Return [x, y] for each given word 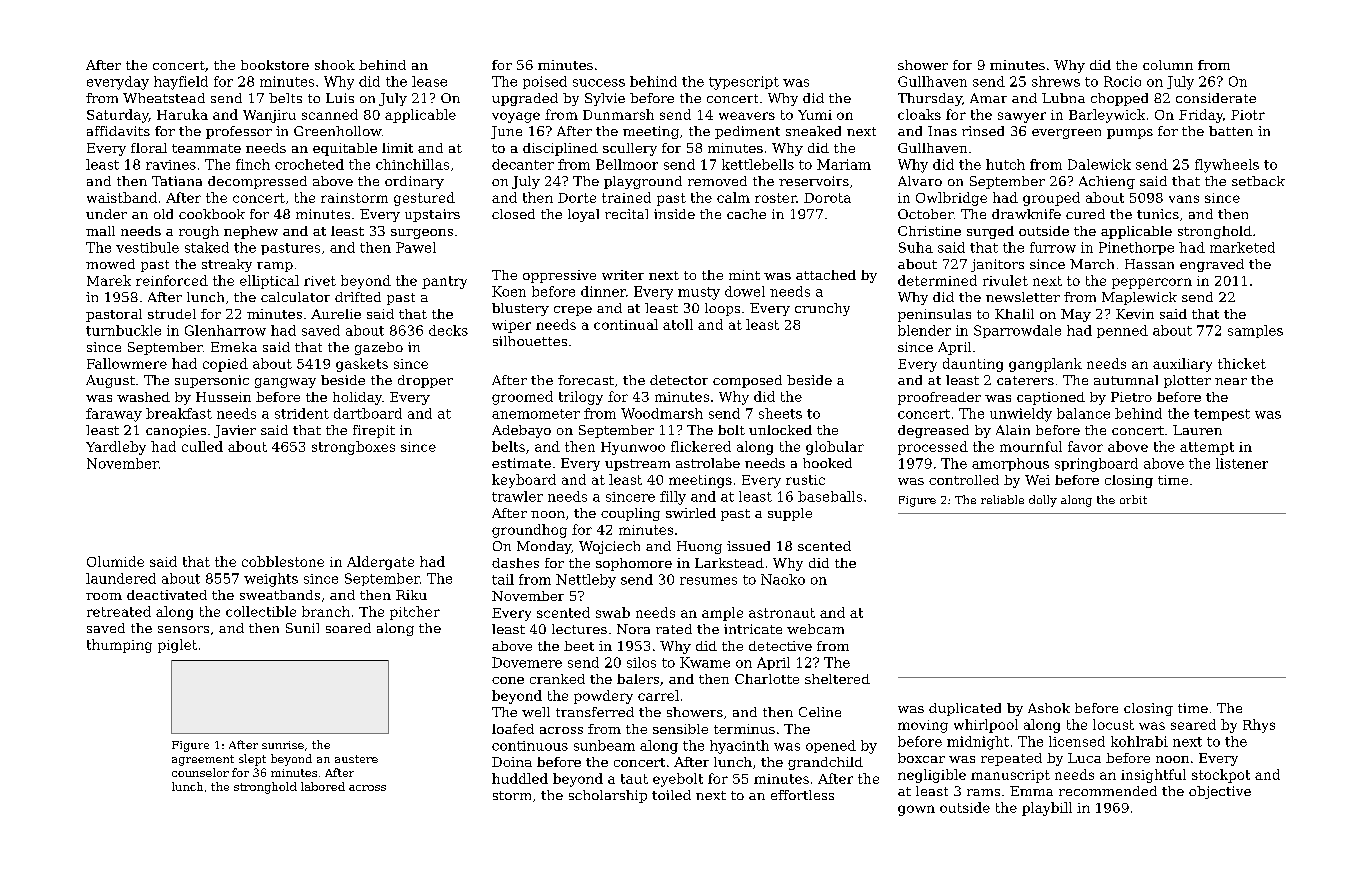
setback [1258, 181]
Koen [509, 291]
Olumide [115, 561]
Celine [820, 712]
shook [335, 65]
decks [448, 330]
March [1092, 264]
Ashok [1049, 708]
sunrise [283, 745]
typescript [744, 83]
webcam [815, 629]
